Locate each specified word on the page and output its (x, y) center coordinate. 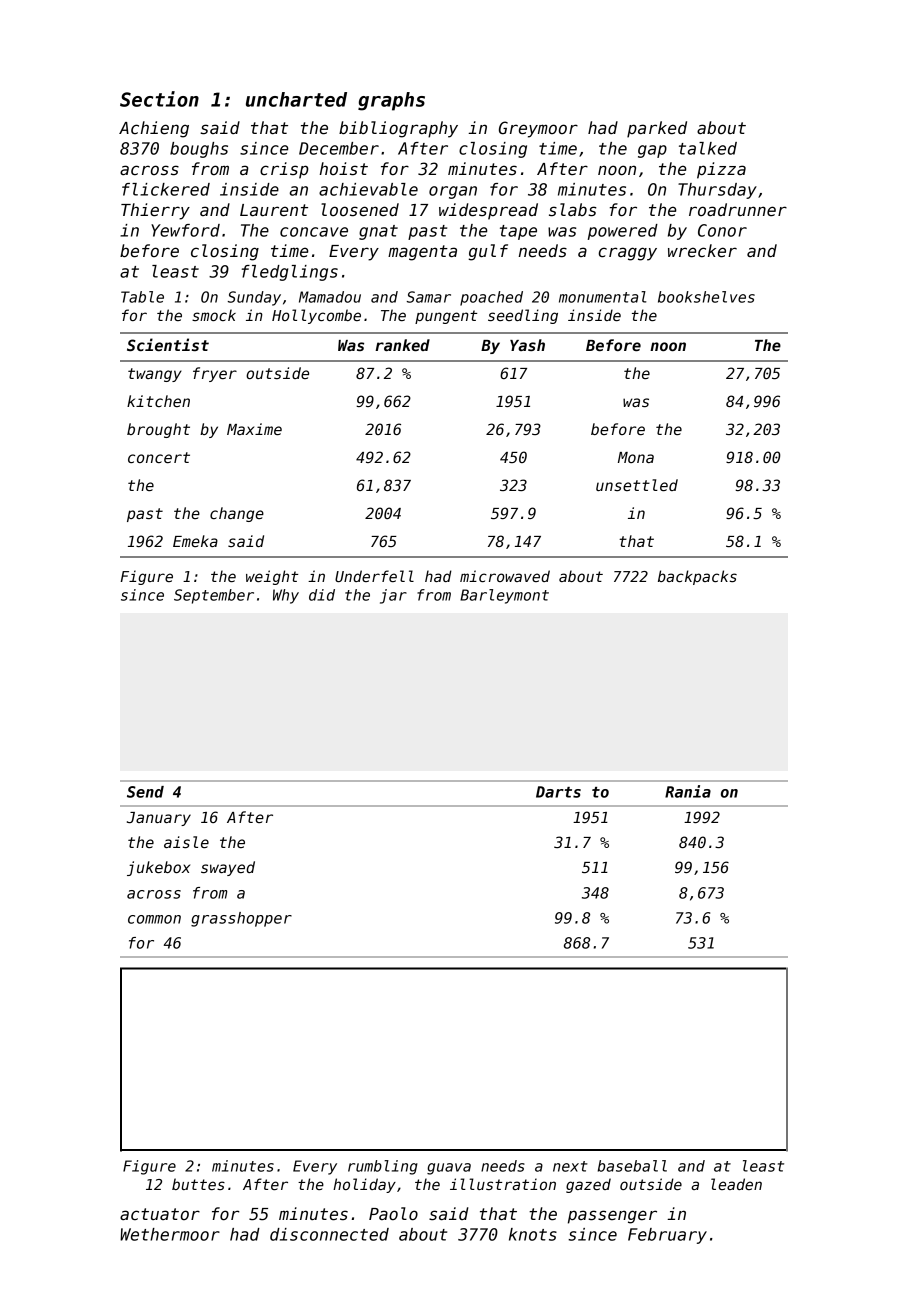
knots (533, 1234)
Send (145, 792)
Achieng (154, 129)
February (667, 1236)
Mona (636, 457)
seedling (523, 316)
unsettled (637, 485)
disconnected (329, 1234)
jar (393, 596)
